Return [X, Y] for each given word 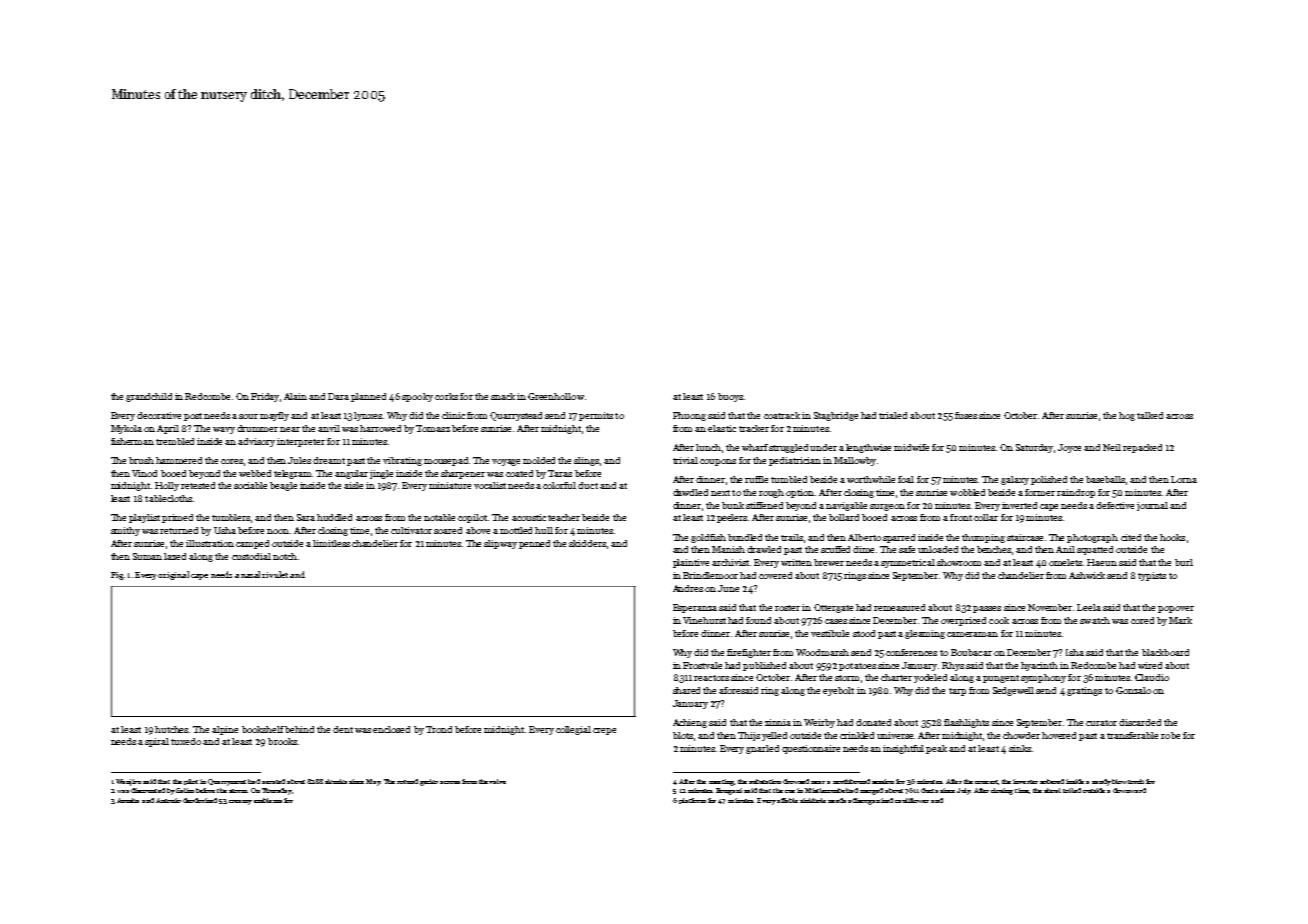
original [174, 575]
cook [999, 620]
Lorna [1184, 479]
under [823, 447]
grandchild [149, 397]
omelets [1065, 562]
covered [775, 575]
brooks [282, 741]
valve [497, 781]
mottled [516, 530]
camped [252, 544]
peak [936, 749]
